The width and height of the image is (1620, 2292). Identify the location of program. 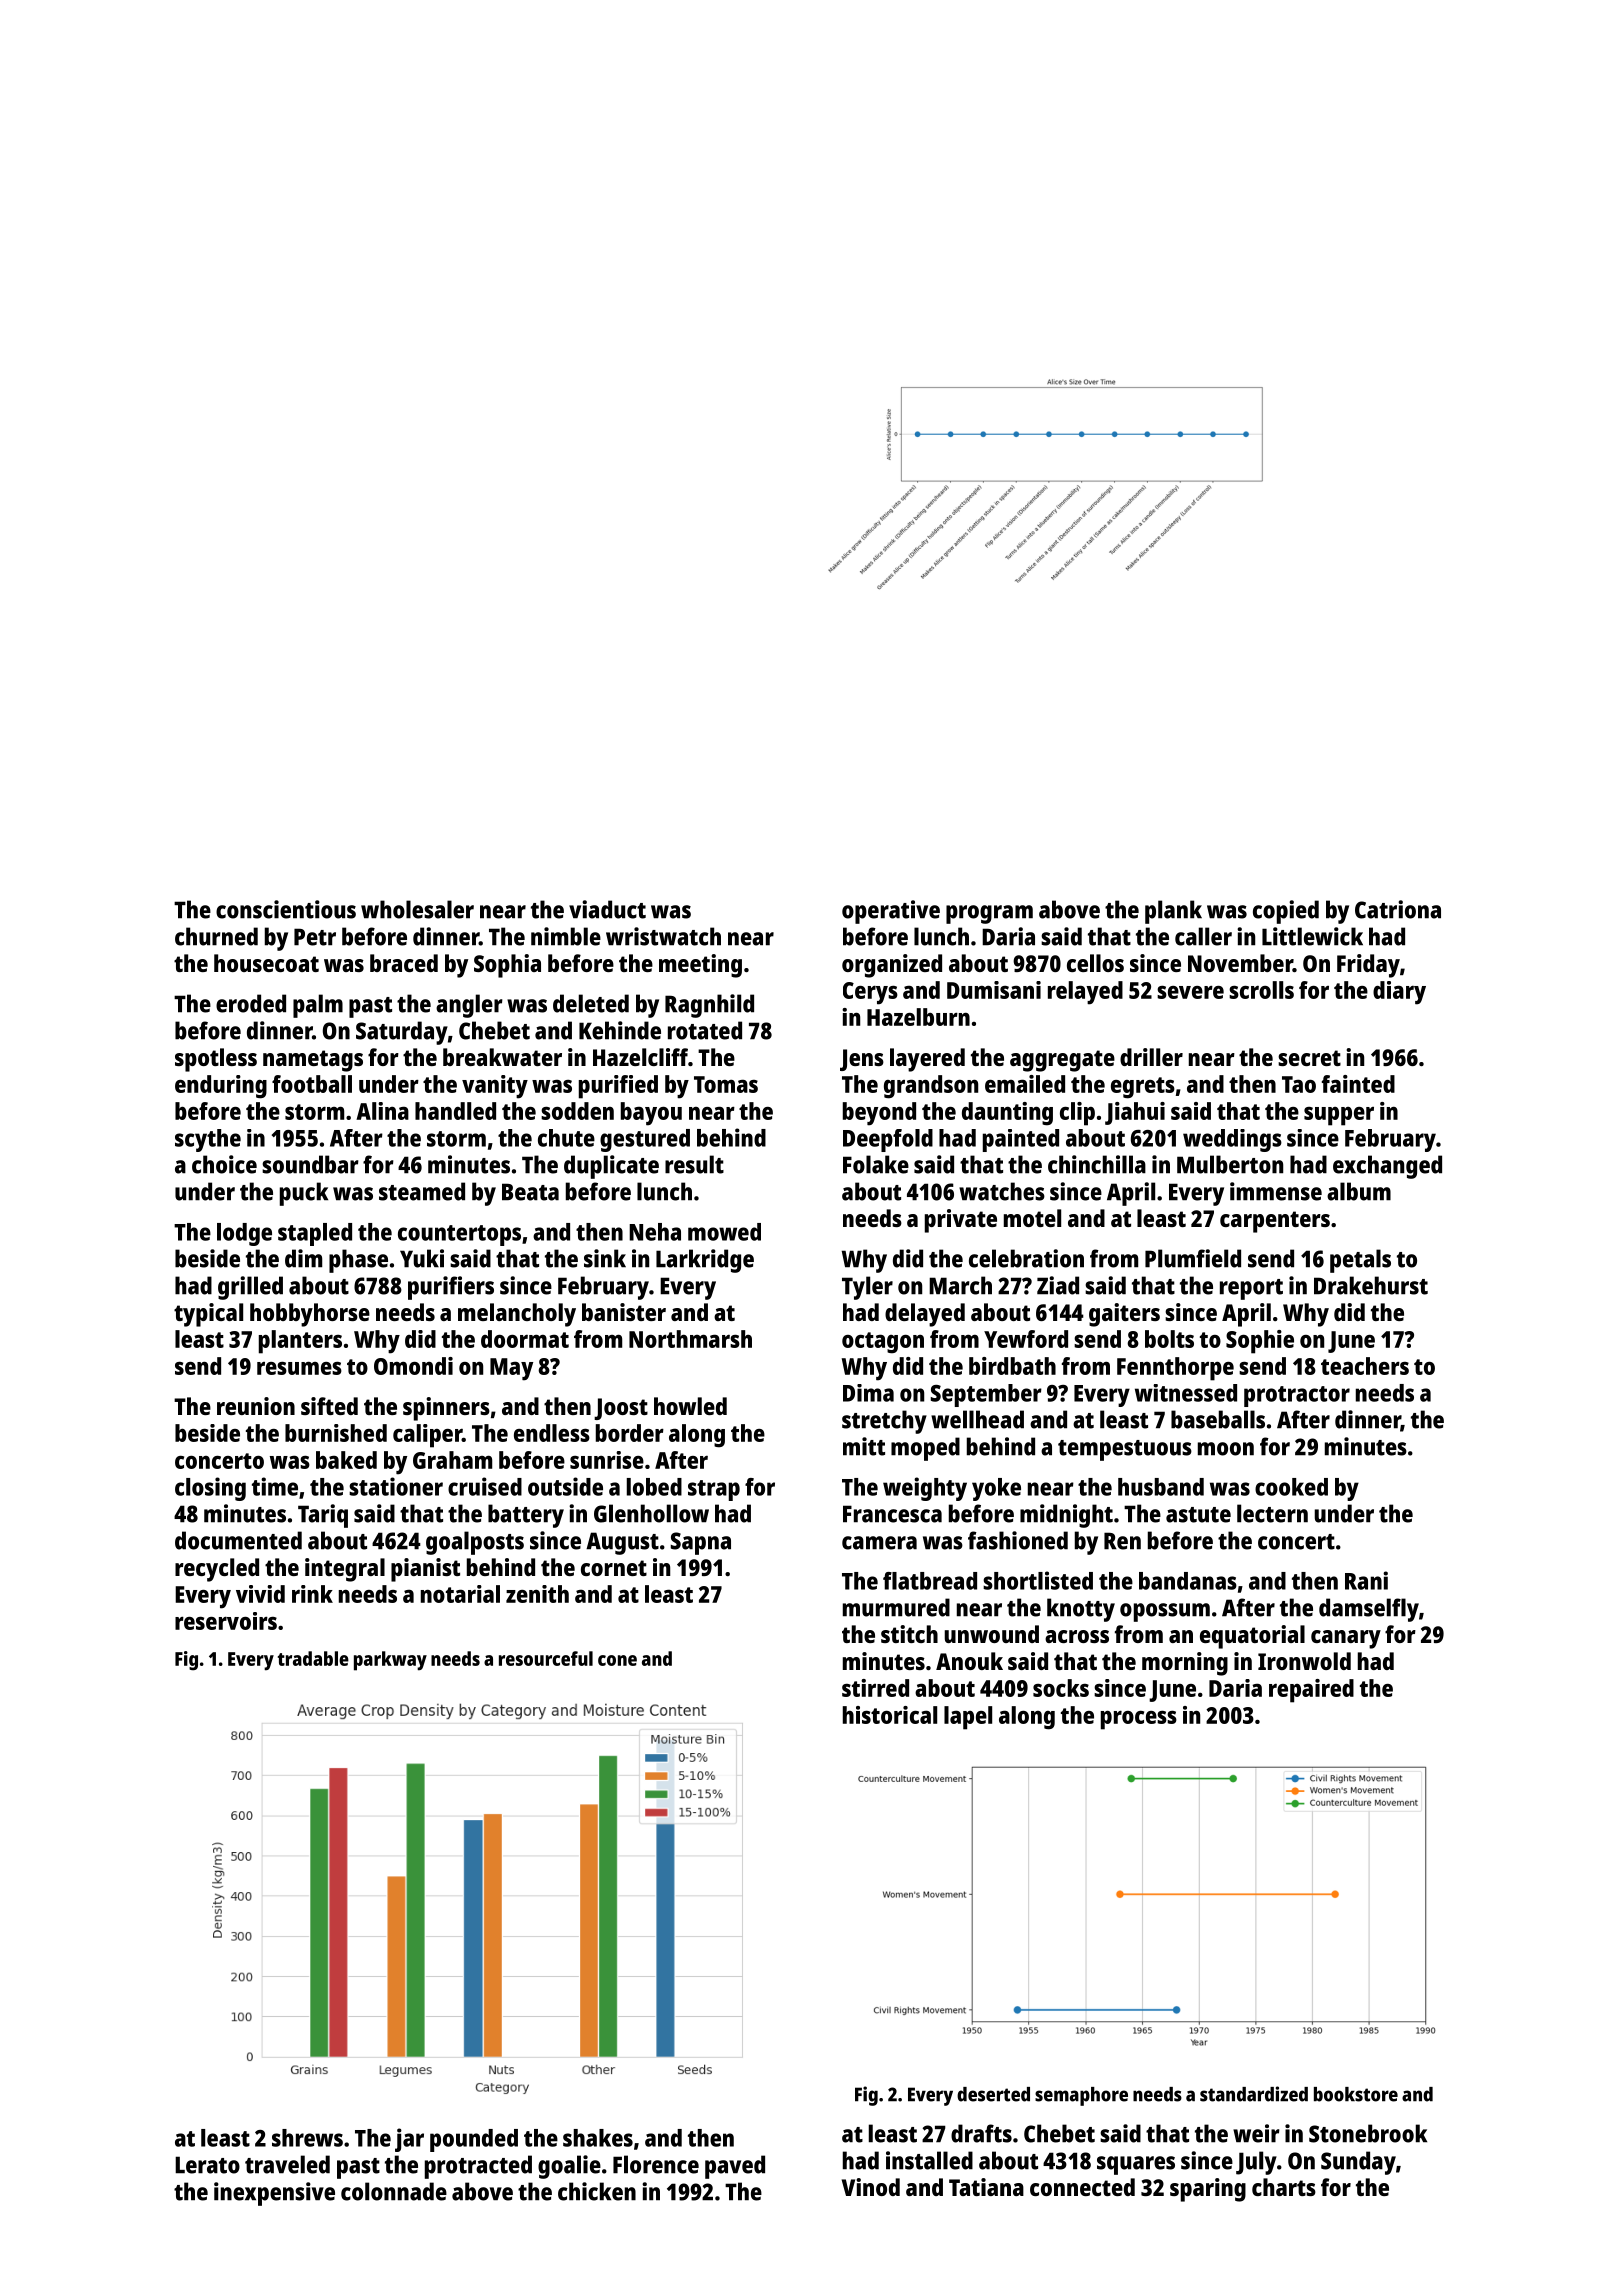
(989, 914).
